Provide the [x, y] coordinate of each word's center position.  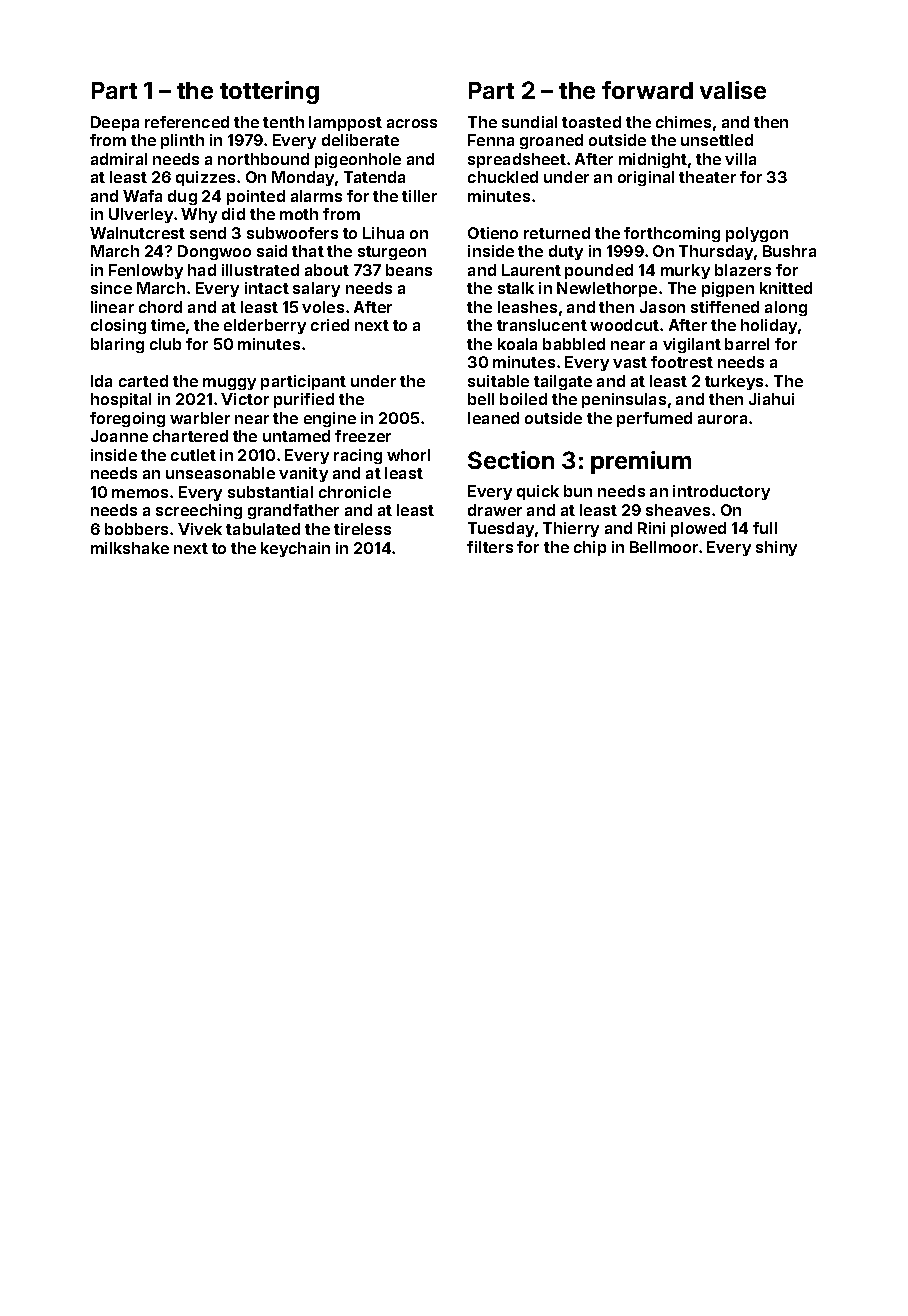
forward [647, 90]
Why [199, 215]
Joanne [119, 436]
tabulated [263, 529]
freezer [363, 436]
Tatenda [374, 177]
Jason [662, 307]
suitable [498, 381]
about [327, 270]
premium [641, 462]
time [168, 325]
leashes [527, 307]
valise [733, 90]
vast [630, 362]
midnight [653, 160]
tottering [269, 92]
